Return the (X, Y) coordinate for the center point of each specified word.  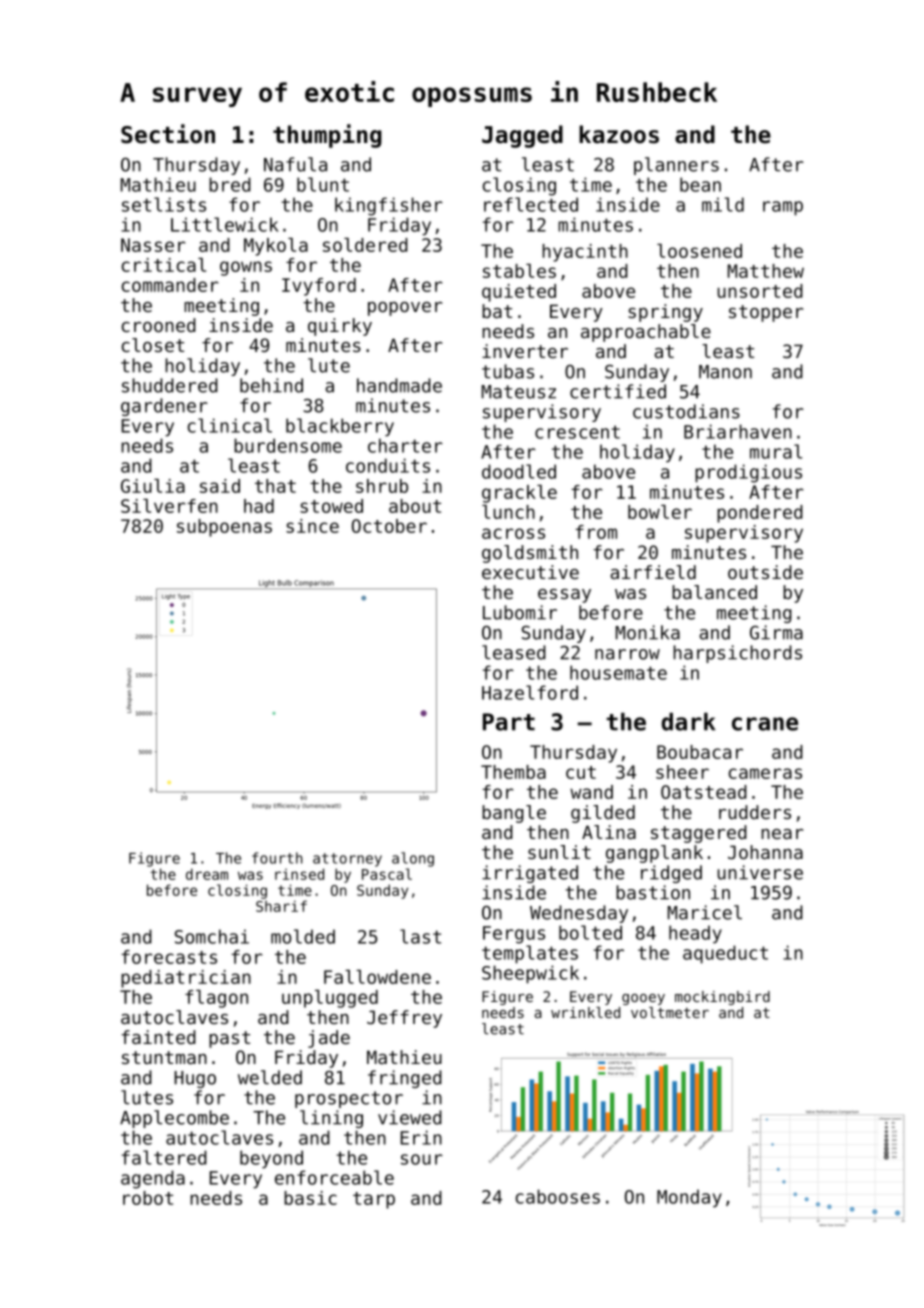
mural (776, 451)
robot (148, 1198)
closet (153, 345)
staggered (699, 834)
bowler (660, 512)
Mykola (276, 247)
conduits (388, 465)
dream (207, 874)
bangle (514, 814)
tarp (374, 1200)
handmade (399, 385)
